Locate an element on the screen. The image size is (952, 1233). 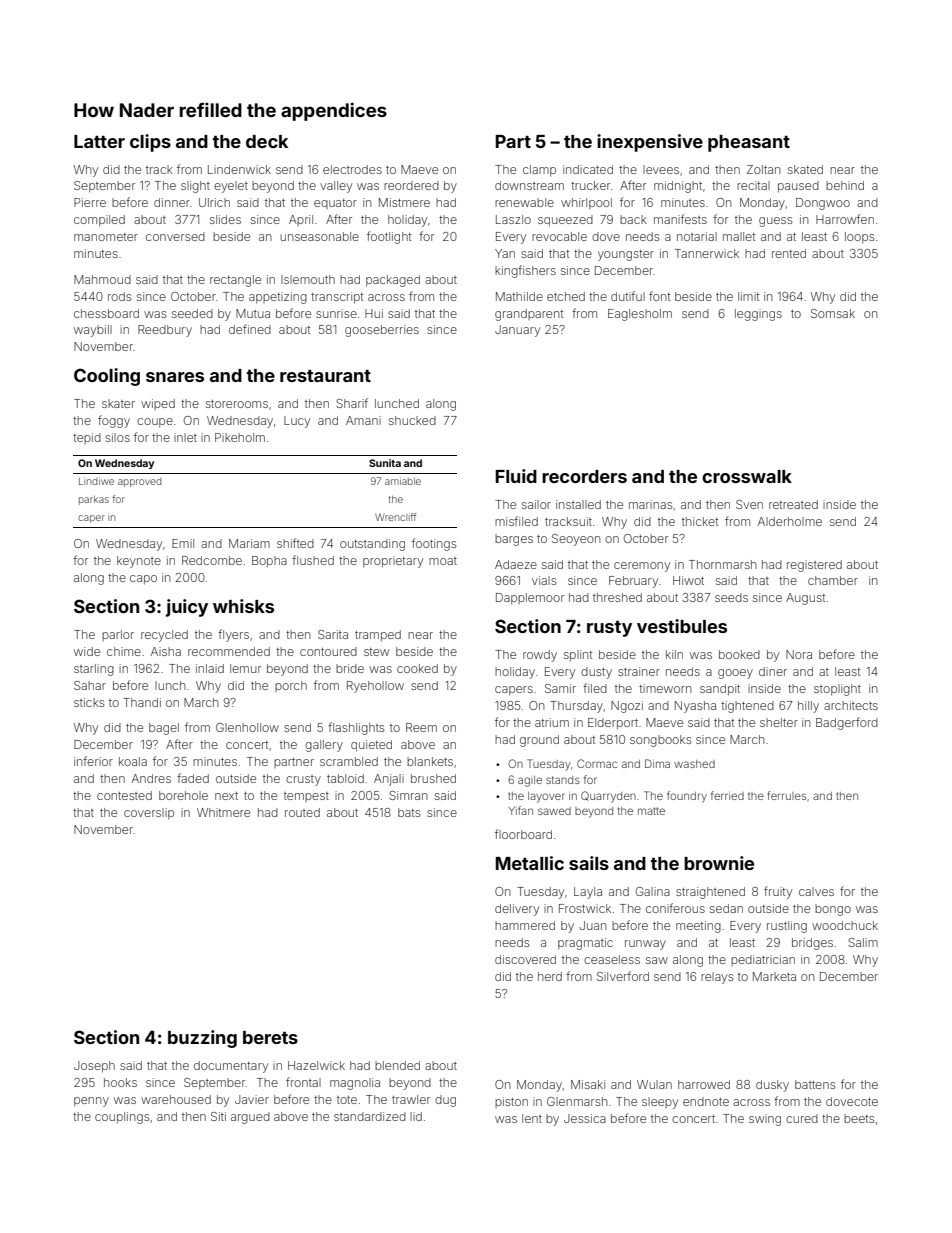
thicket is located at coordinates (700, 521).
